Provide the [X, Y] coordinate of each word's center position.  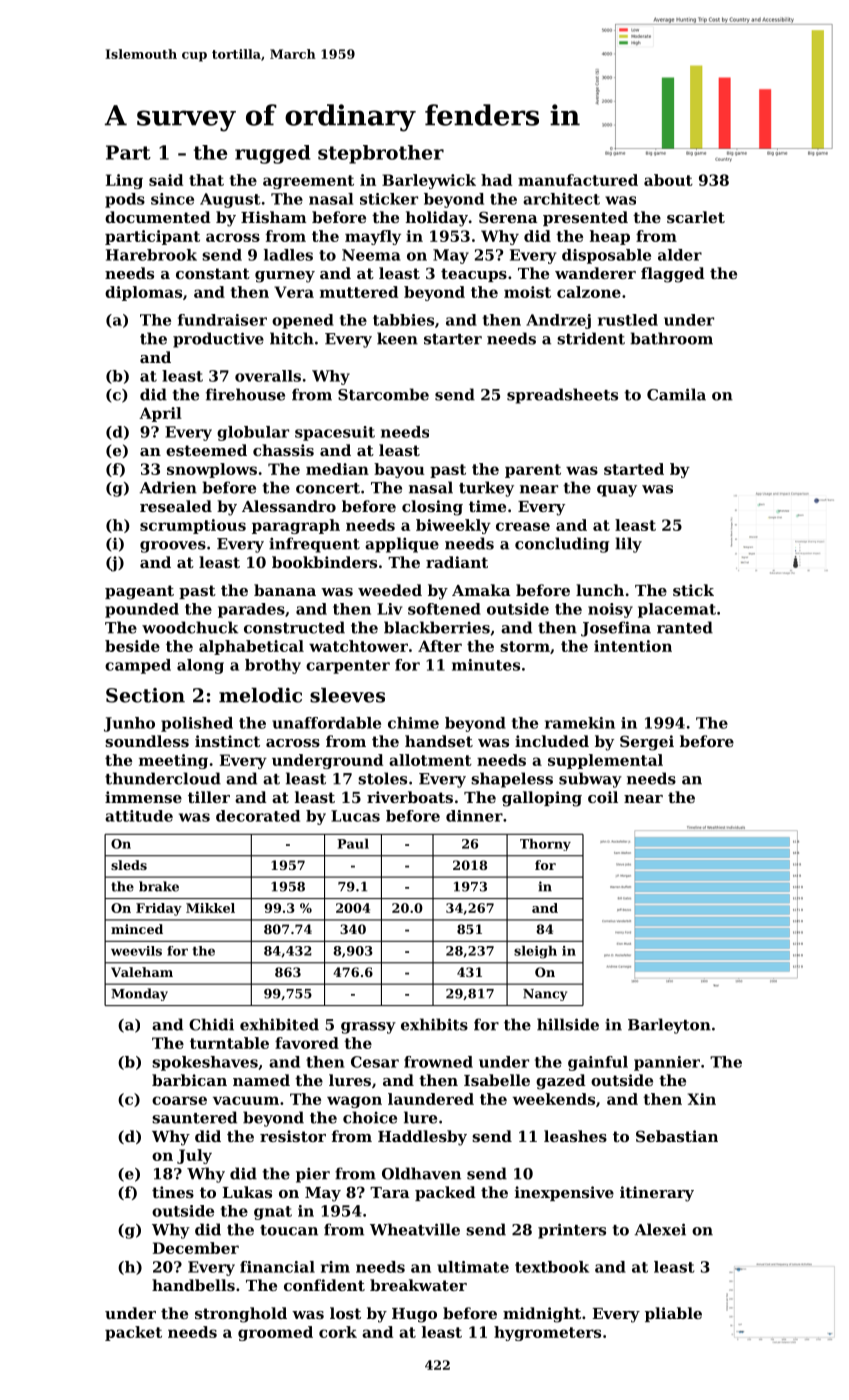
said [166, 180]
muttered [359, 292]
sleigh [535, 952]
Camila [676, 394]
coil [603, 797]
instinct [227, 741]
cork [338, 1332]
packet [133, 1333]
